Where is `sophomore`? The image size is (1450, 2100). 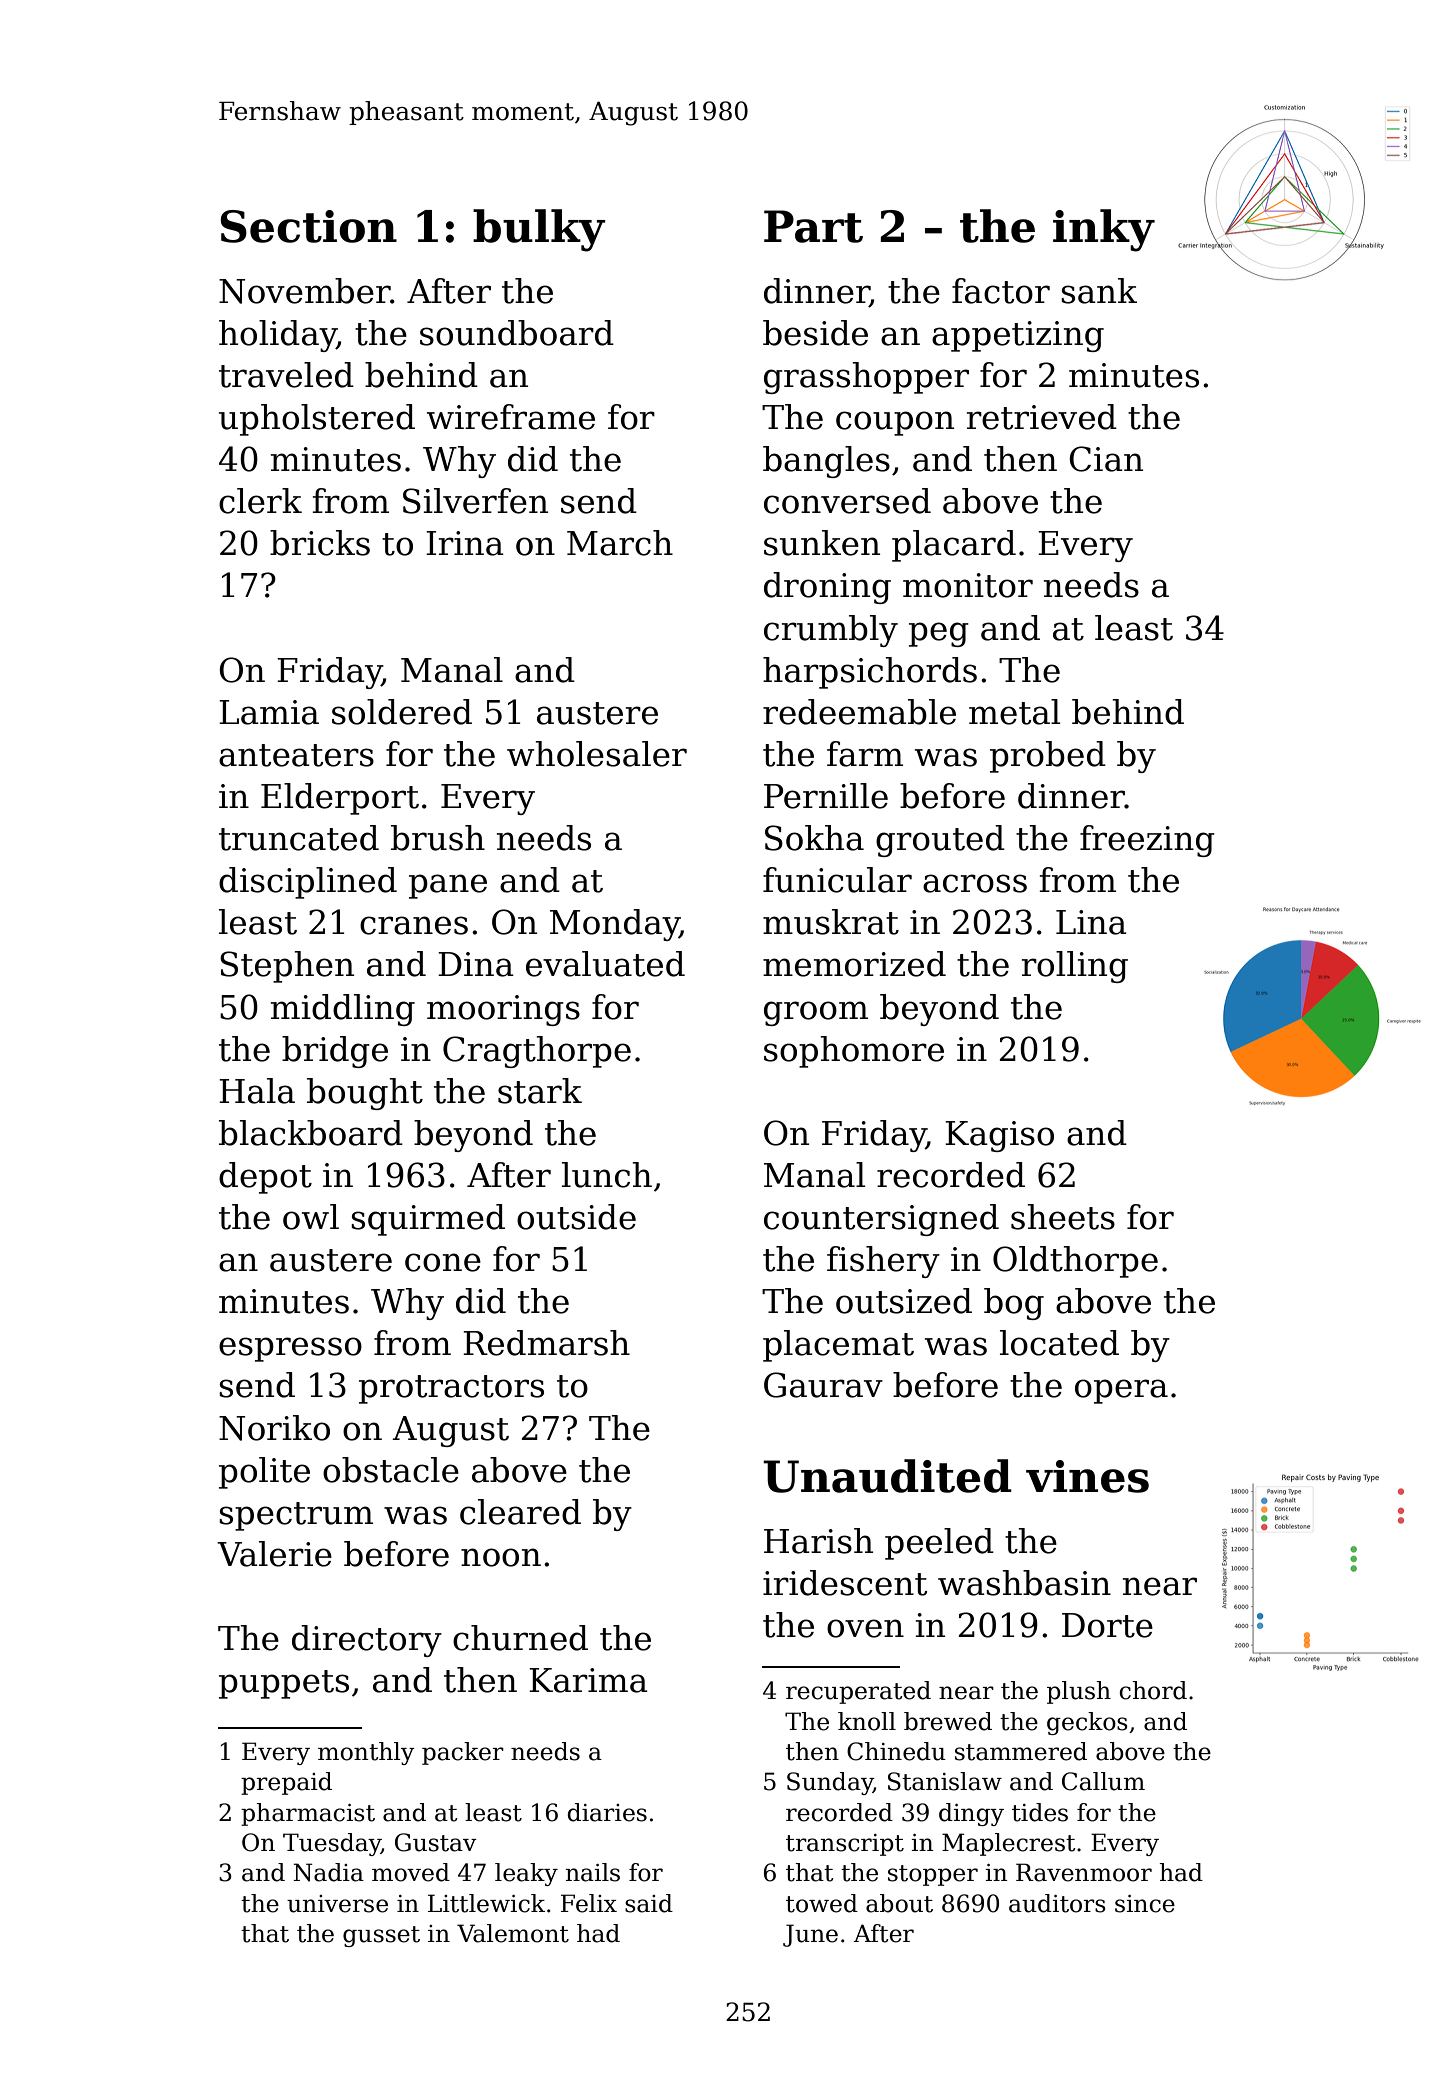 sophomore is located at coordinates (854, 1052).
